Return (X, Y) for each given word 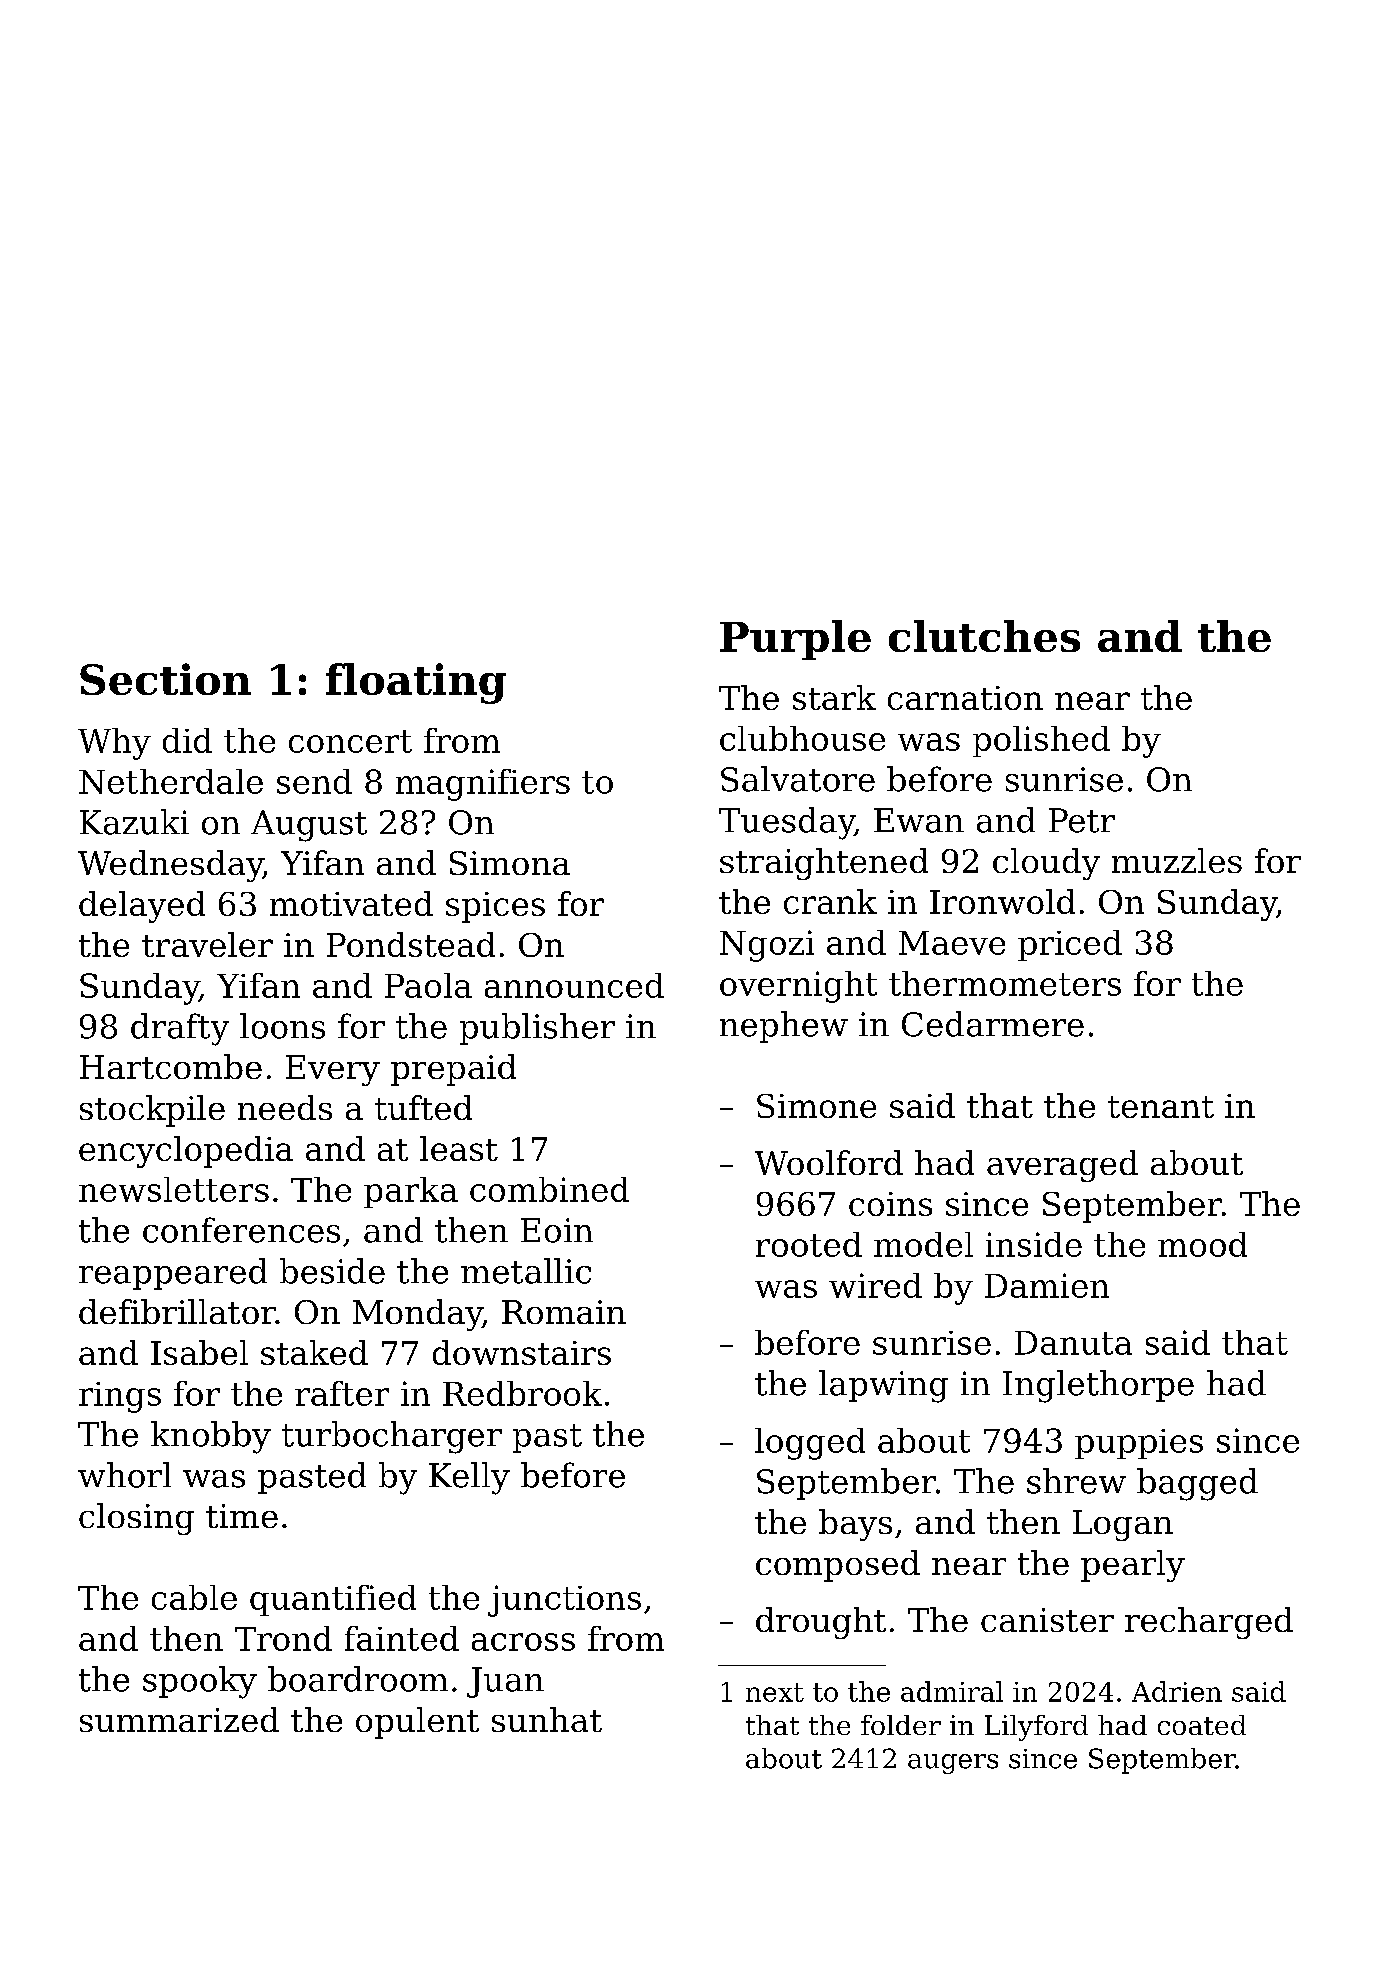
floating (416, 683)
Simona (510, 863)
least (459, 1148)
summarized (179, 1719)
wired (875, 1285)
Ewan (919, 820)
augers (953, 1764)
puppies (1139, 1444)
